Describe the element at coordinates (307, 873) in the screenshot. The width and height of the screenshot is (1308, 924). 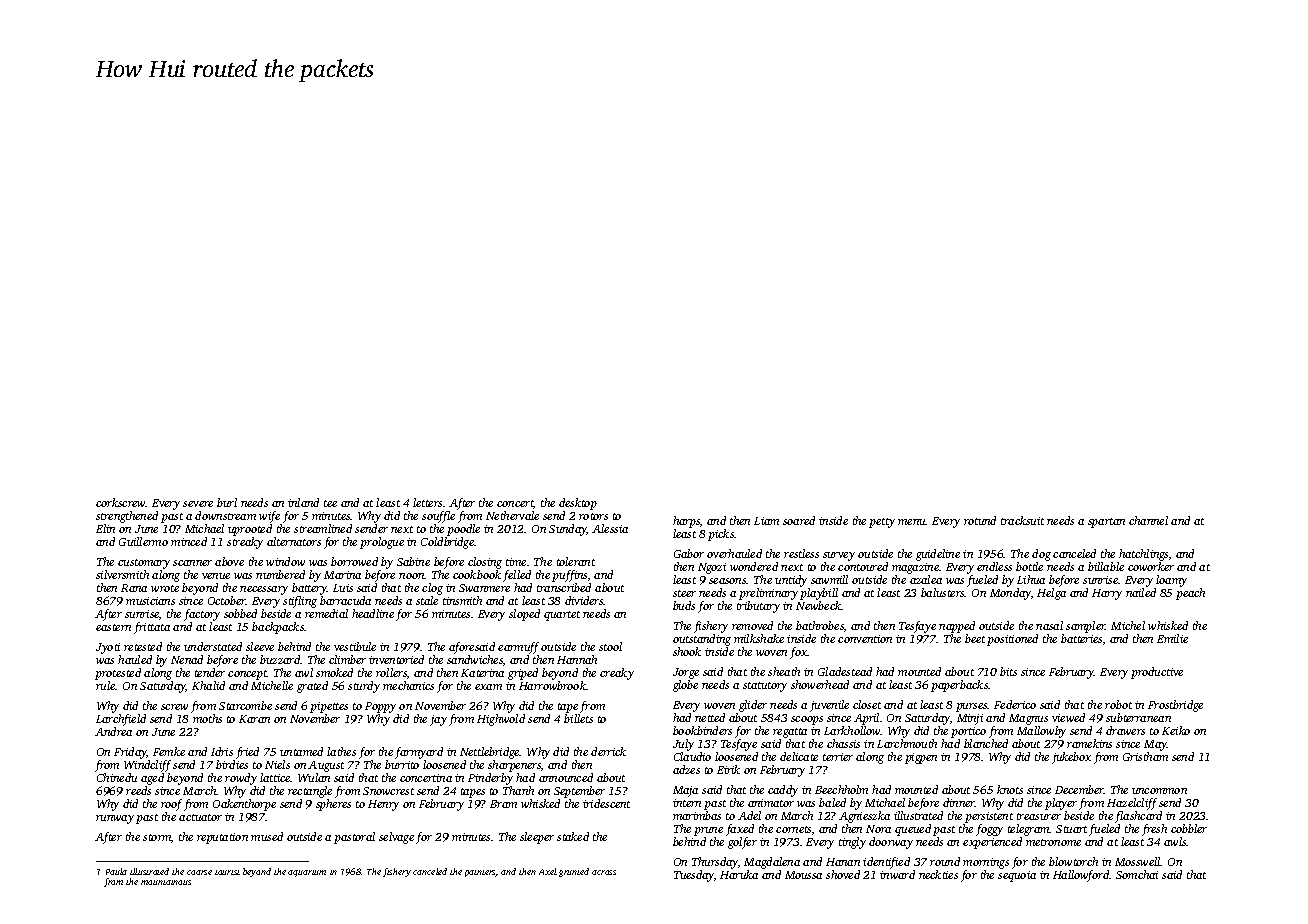
I see `aquarium` at that location.
